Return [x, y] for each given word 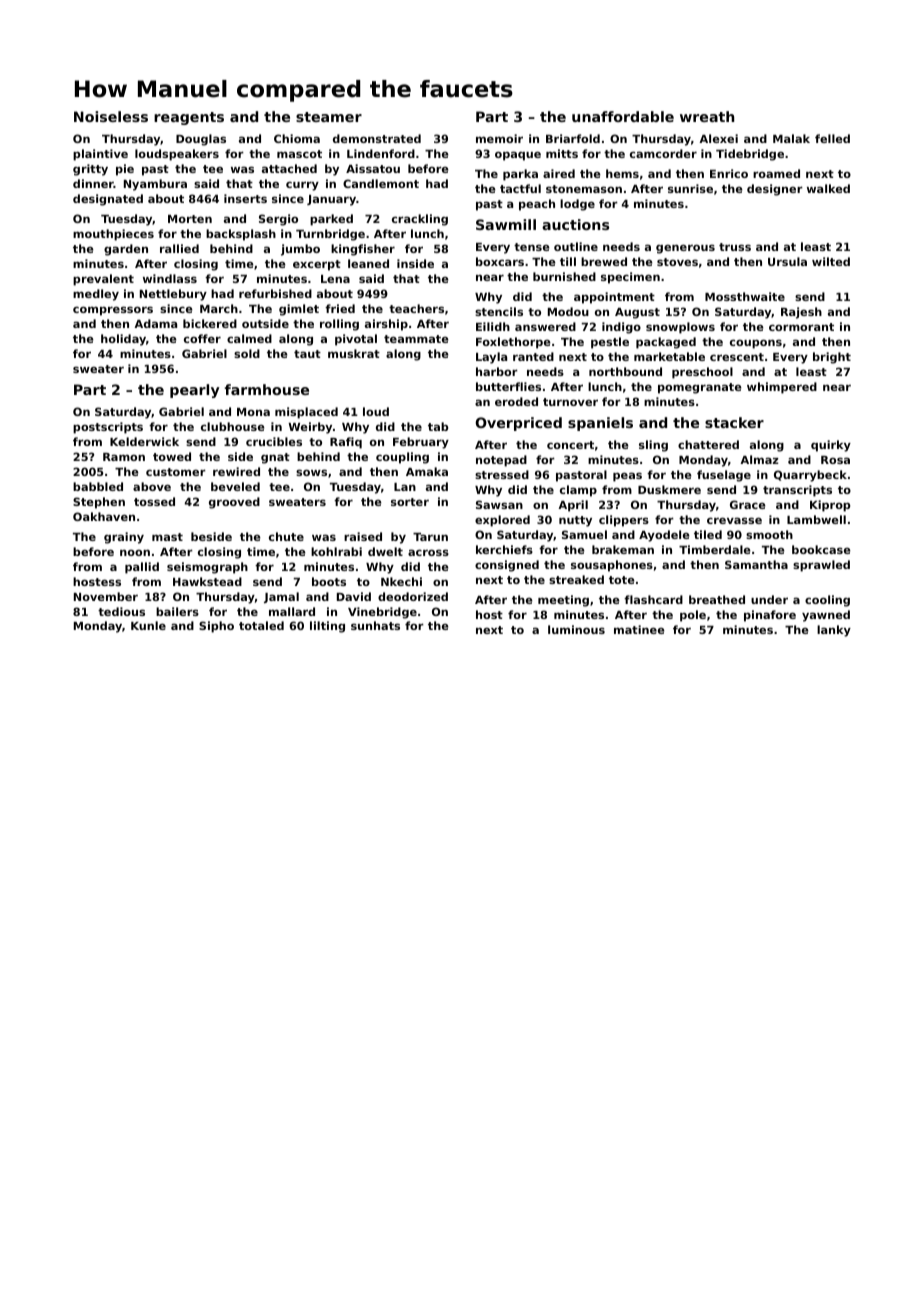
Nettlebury [173, 295]
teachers [416, 308]
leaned [368, 263]
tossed [154, 501]
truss [735, 247]
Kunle [148, 625]
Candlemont [381, 183]
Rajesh [801, 313]
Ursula [787, 261]
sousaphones [612, 566]
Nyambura [155, 185]
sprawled [821, 566]
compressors [113, 311]
